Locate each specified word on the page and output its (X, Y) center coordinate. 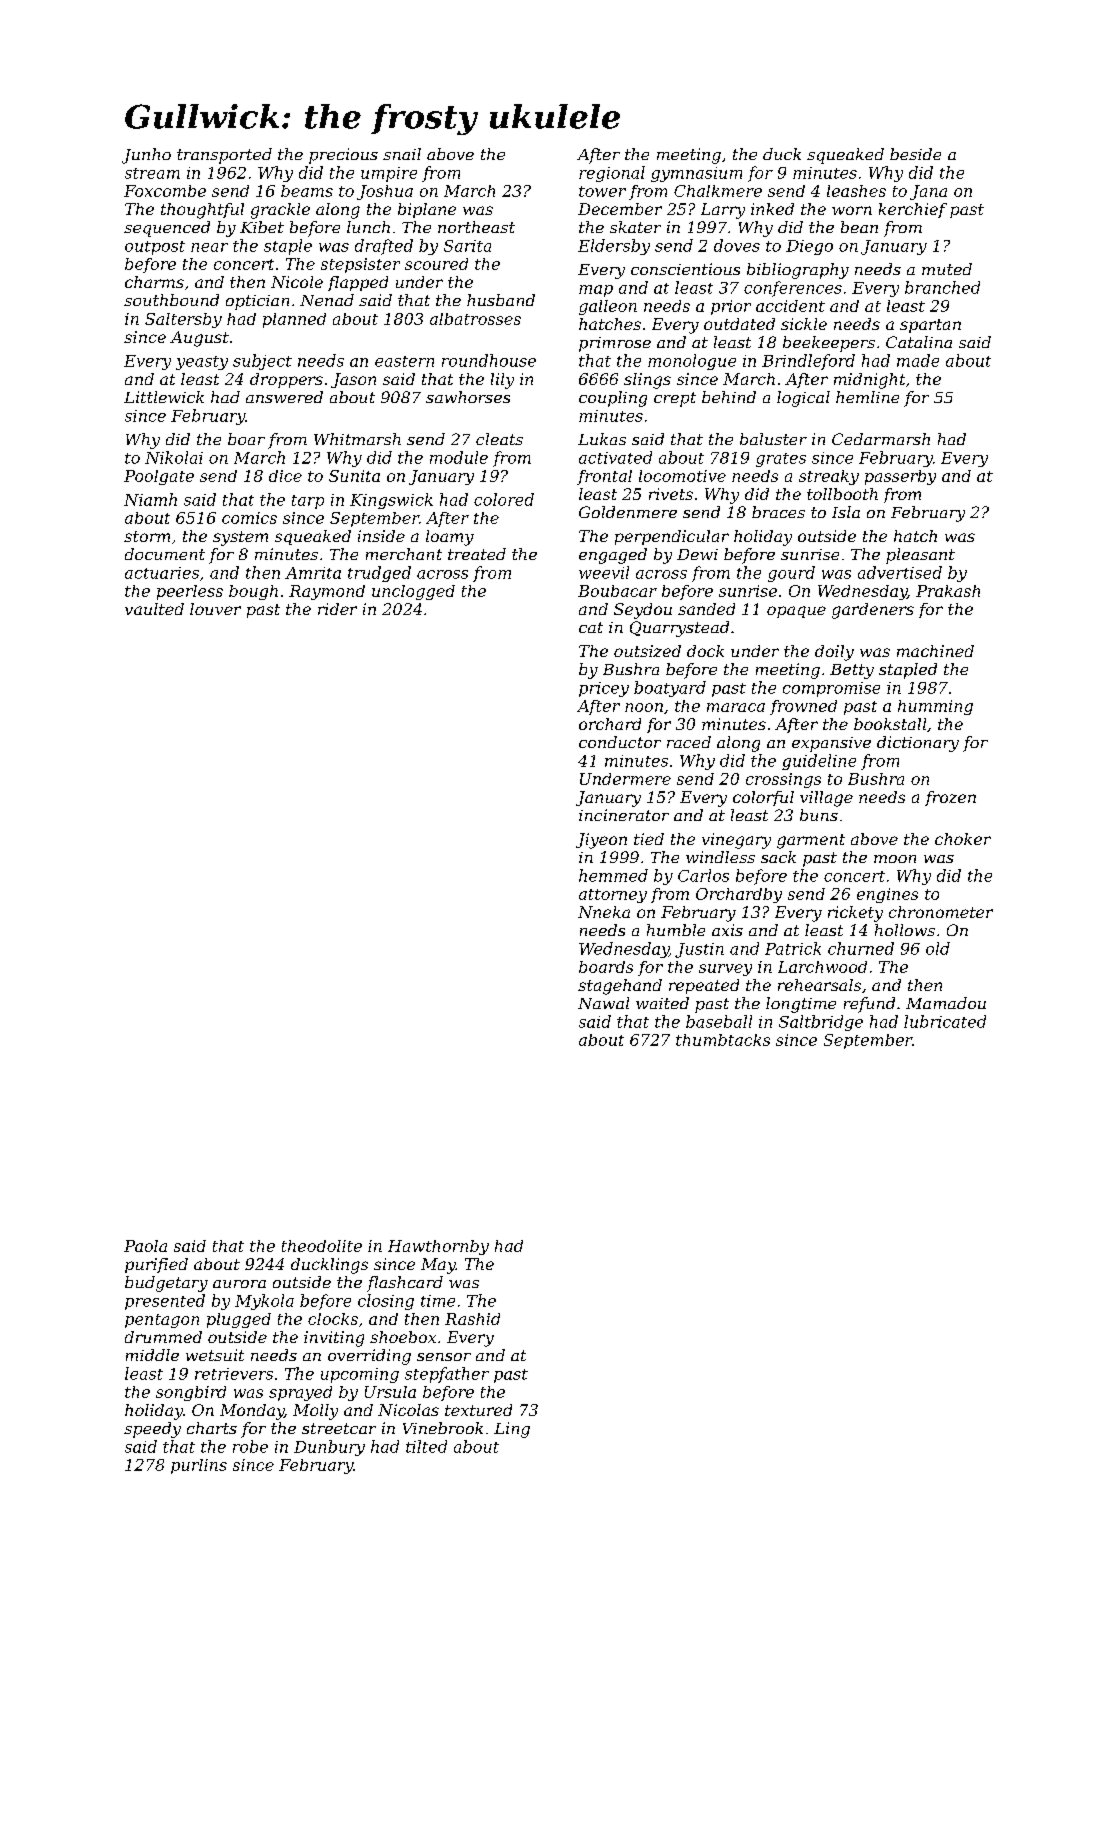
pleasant (920, 556)
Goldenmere (628, 512)
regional (612, 174)
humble (676, 930)
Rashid (472, 1319)
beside (915, 154)
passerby (900, 477)
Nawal (603, 1003)
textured (478, 1410)
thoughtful (202, 211)
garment (811, 841)
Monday (252, 1412)
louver (215, 609)
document (165, 554)
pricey (604, 689)
